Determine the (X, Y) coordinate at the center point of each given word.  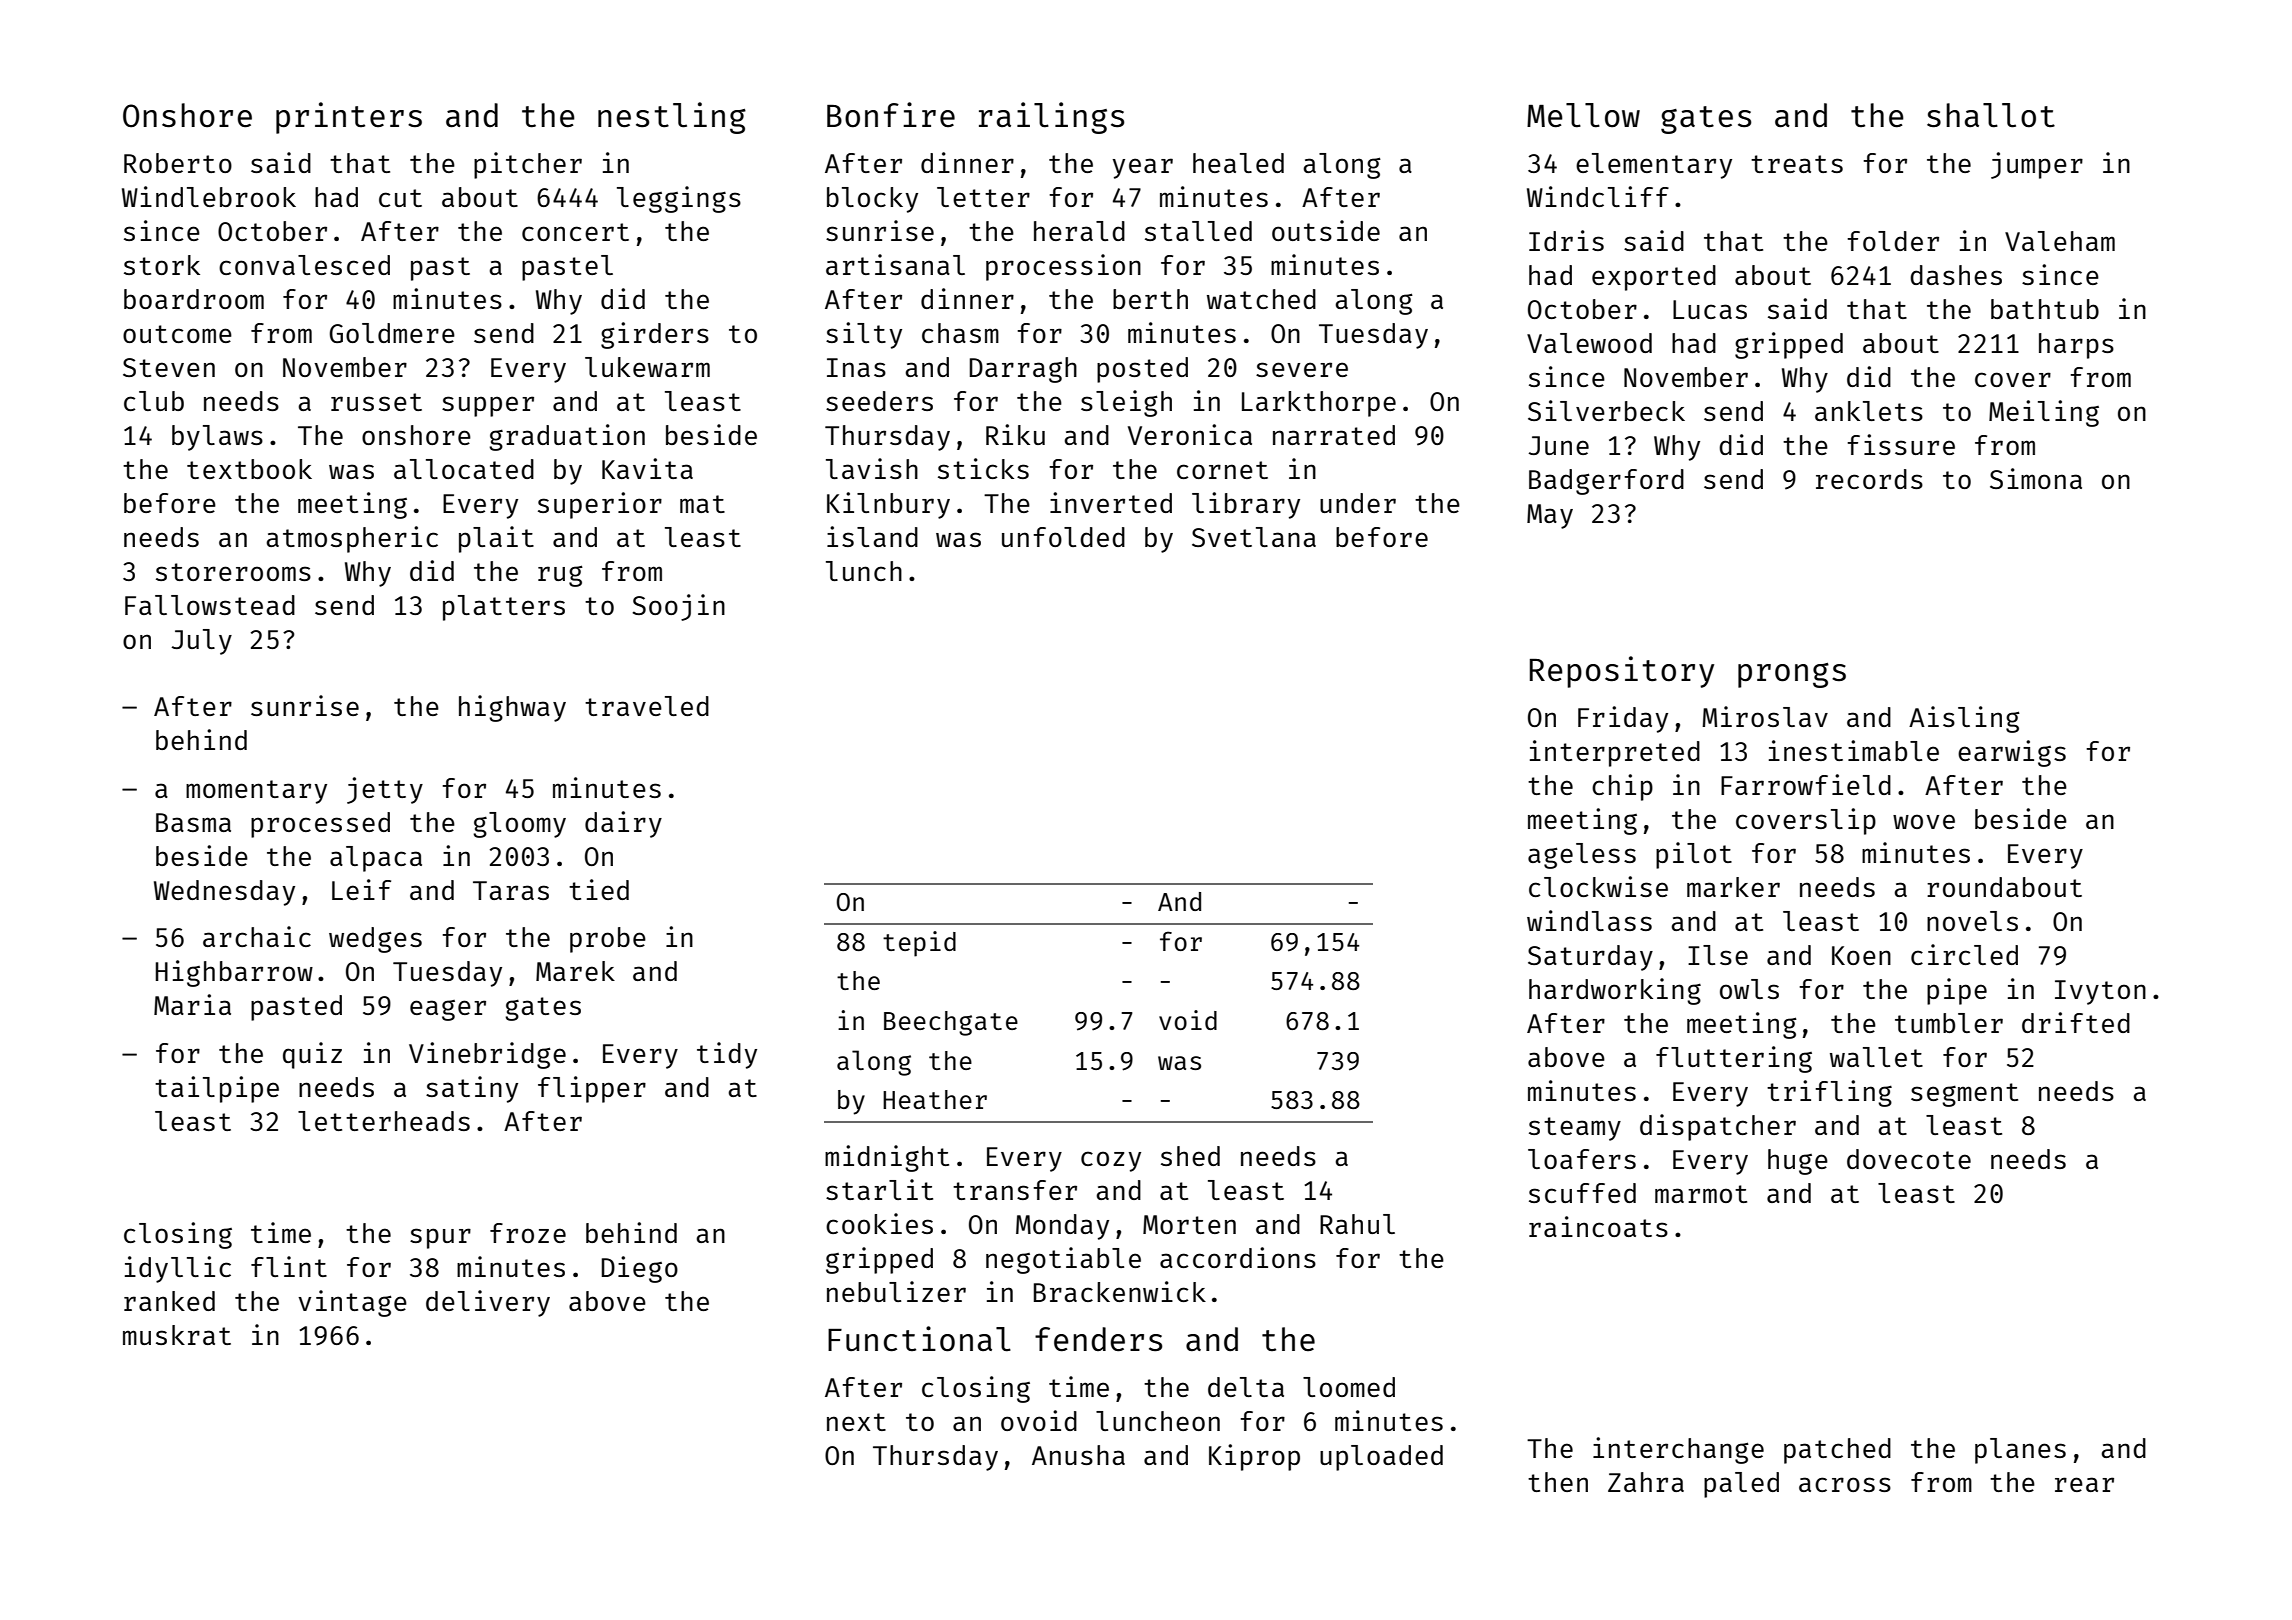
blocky (872, 200)
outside (1326, 230)
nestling (672, 118)
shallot (1991, 115)
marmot (1701, 1194)
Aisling (1964, 719)
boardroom (194, 299)
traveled (647, 706)
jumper (2037, 165)
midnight (887, 1158)
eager (448, 1010)
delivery (488, 1303)
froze (528, 1233)
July (201, 642)
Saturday (1590, 958)
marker (1733, 887)
